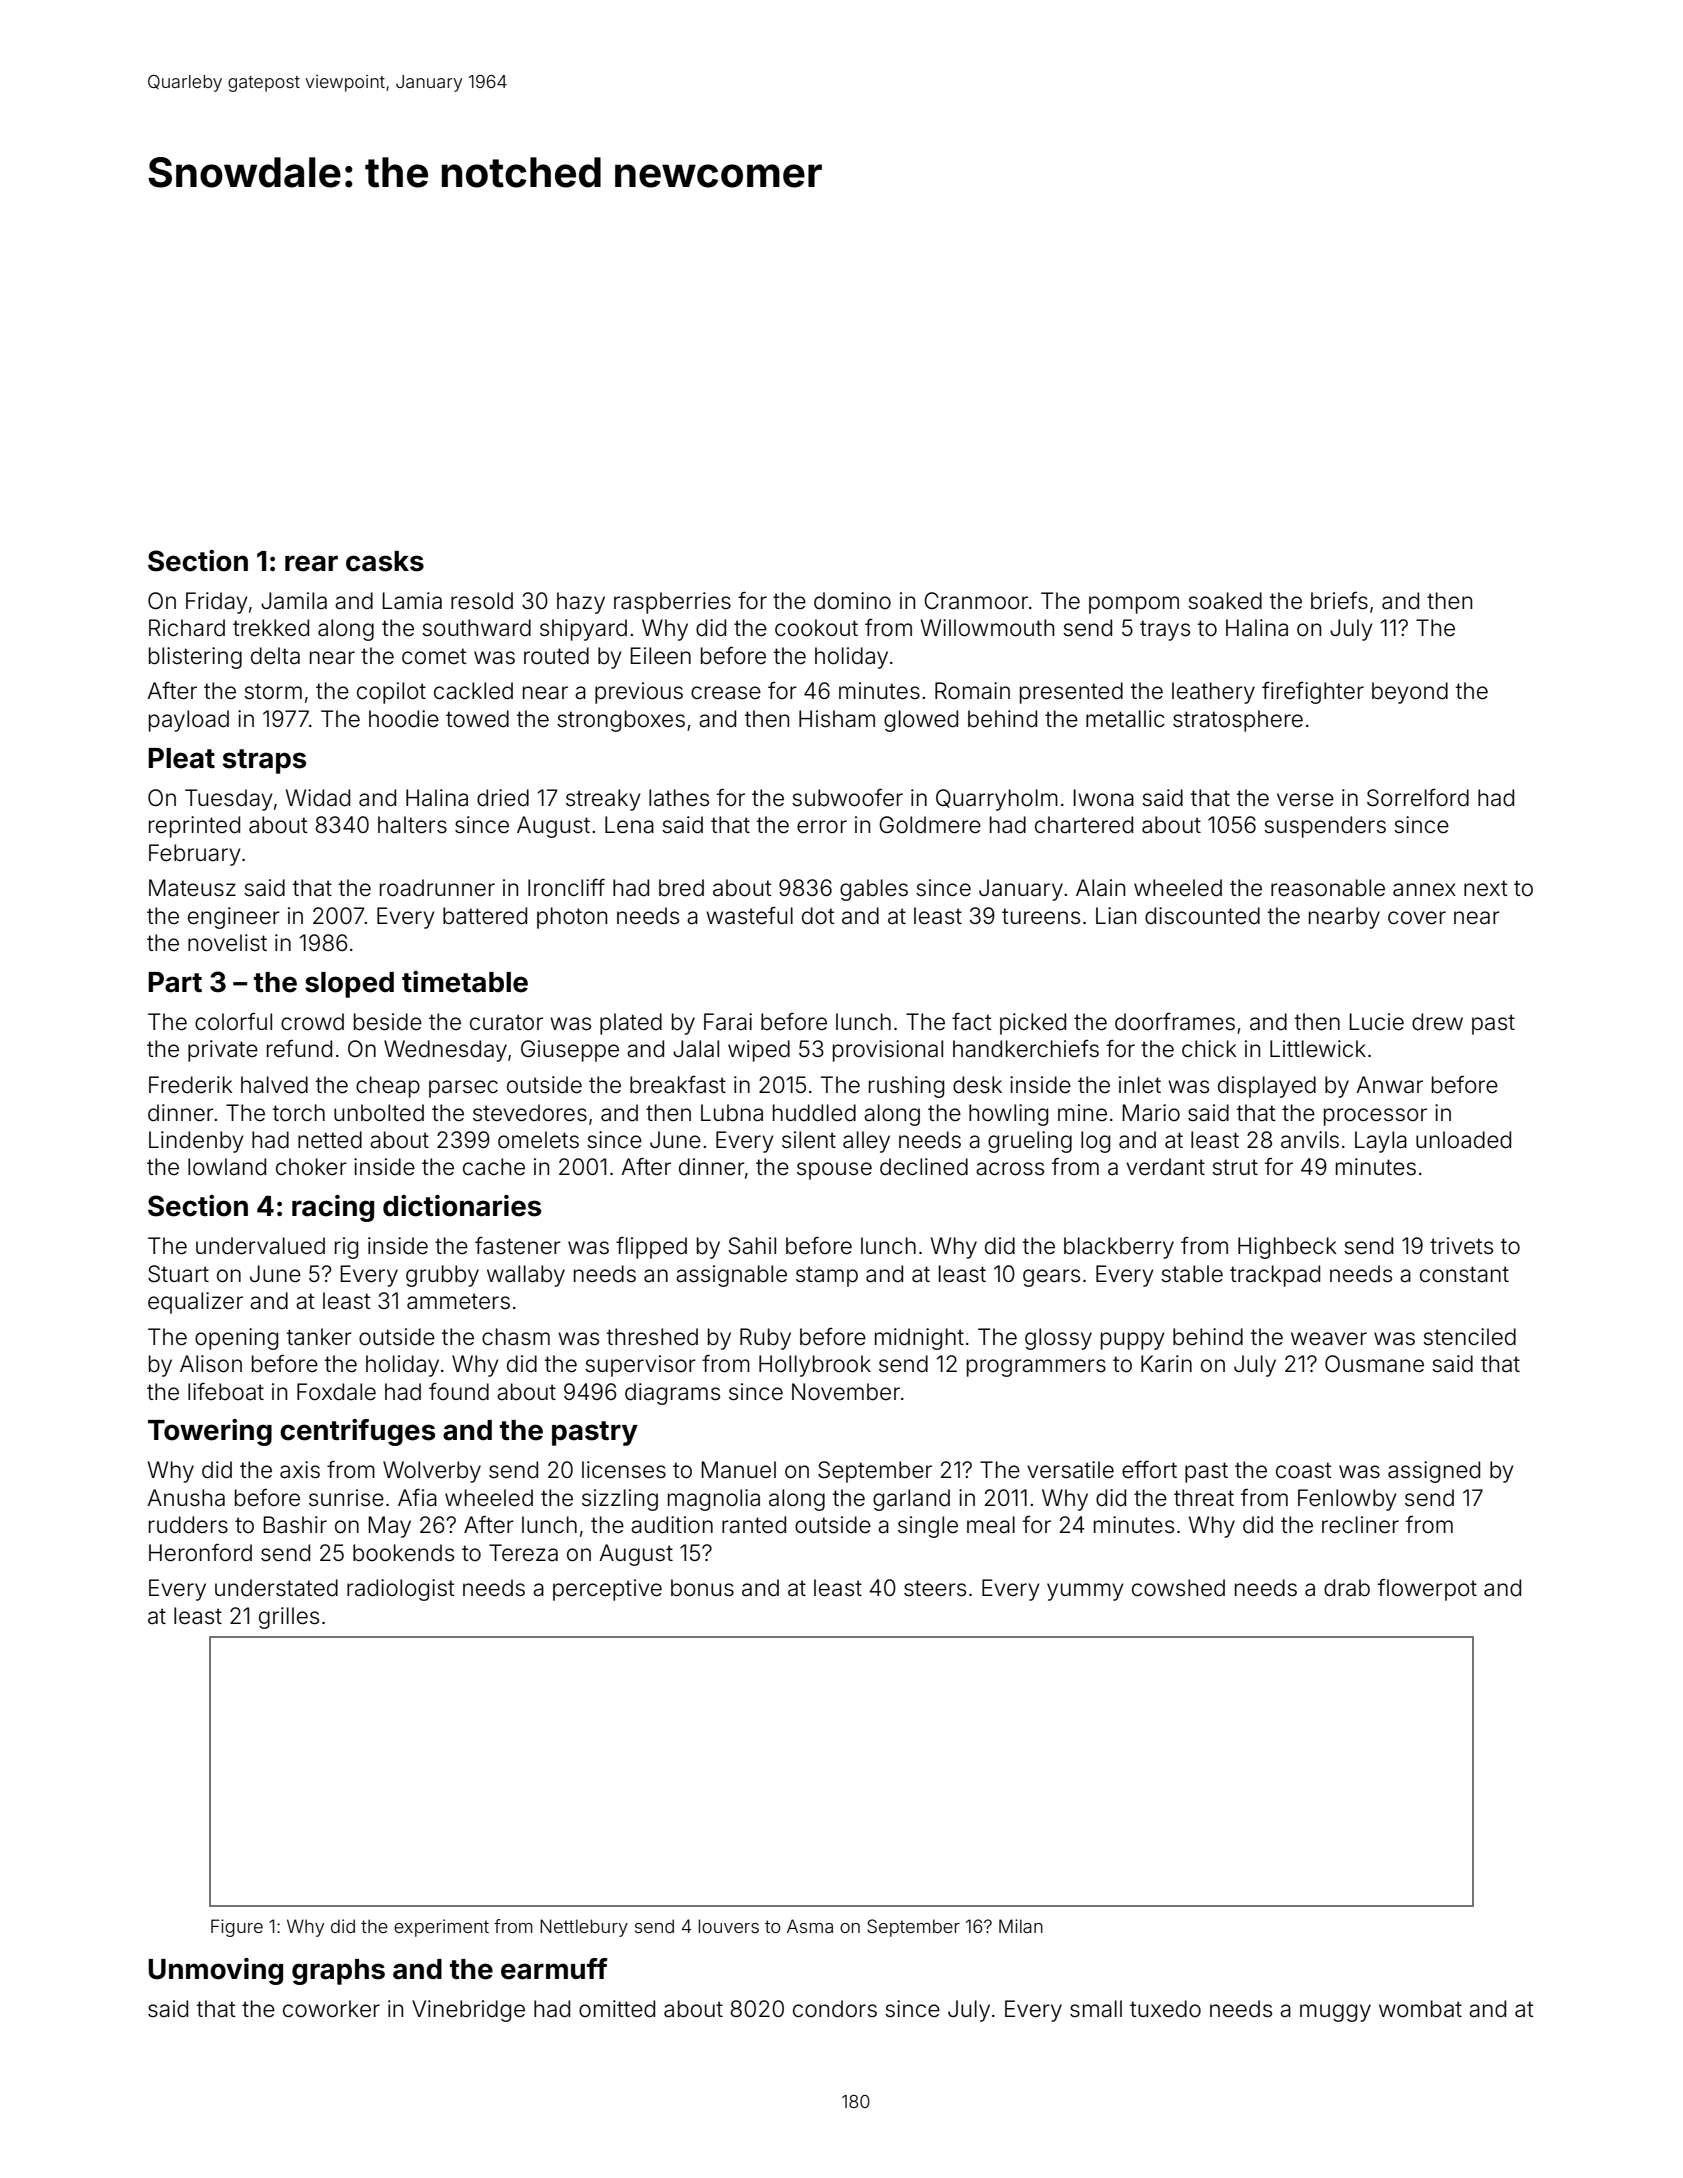 The height and width of the image is (2178, 1683). What do you see at coordinates (749, 916) in the image?
I see `wasteful` at bounding box center [749, 916].
